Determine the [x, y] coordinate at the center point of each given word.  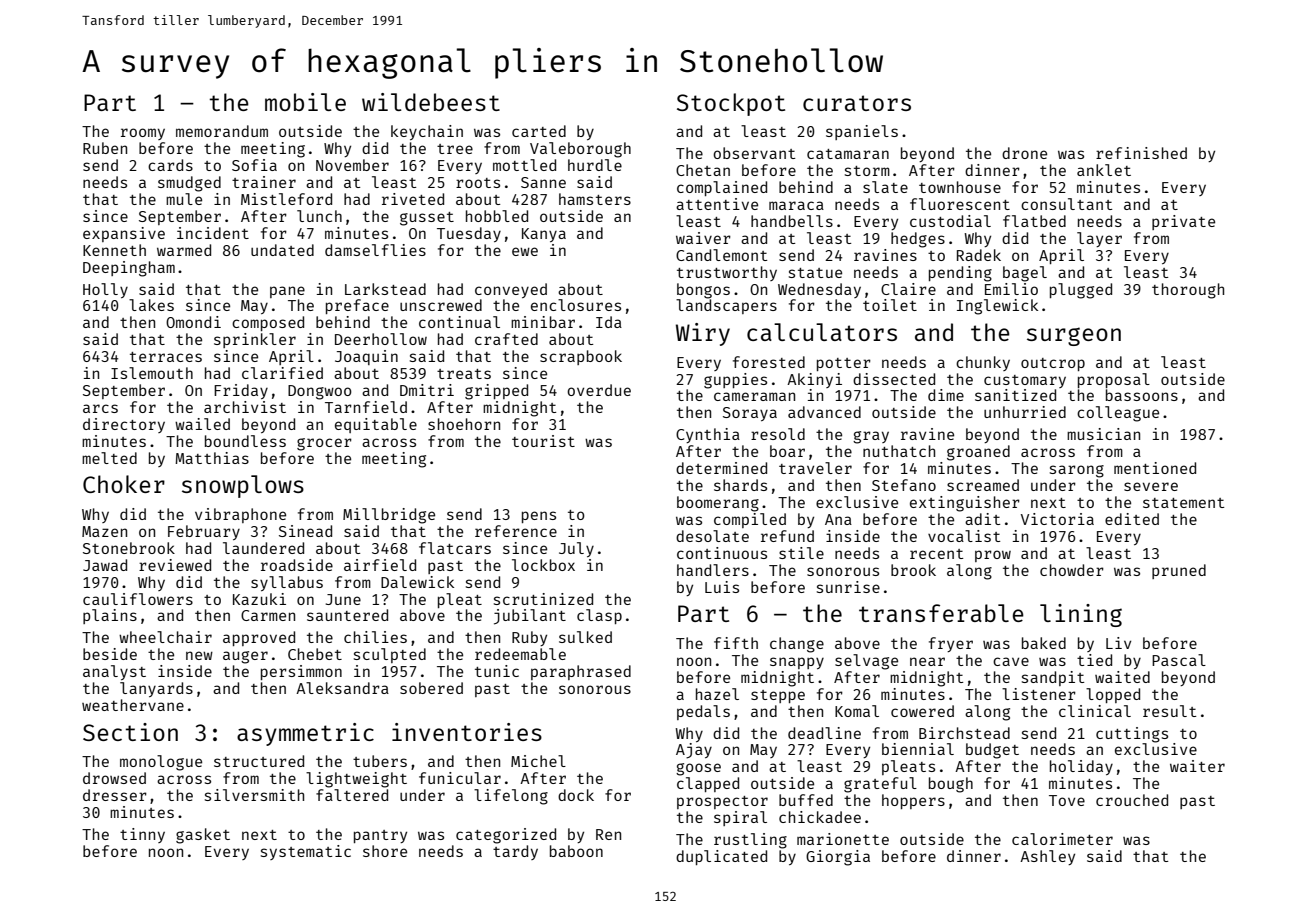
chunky [983, 363]
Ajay [694, 751]
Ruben [105, 148]
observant [754, 153]
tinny [142, 835]
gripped [496, 392]
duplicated [721, 857]
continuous [722, 553]
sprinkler [255, 340]
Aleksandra [342, 688]
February [204, 532]
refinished [1141, 153]
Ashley [1047, 857]
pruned [1179, 571]
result [1169, 711]
